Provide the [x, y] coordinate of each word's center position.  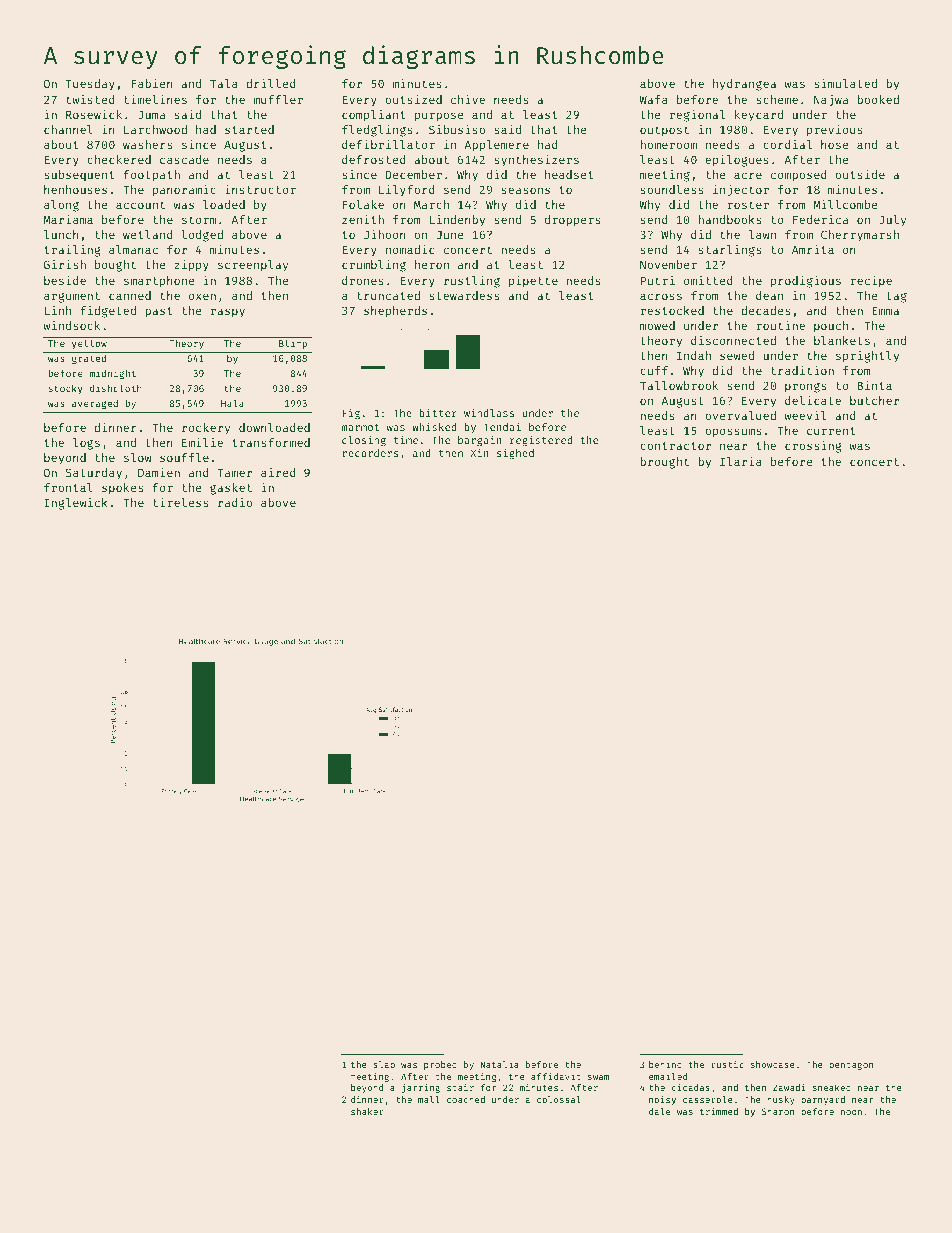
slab [384, 1064]
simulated [845, 83]
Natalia [500, 1064]
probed [440, 1065]
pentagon [851, 1066]
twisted [90, 99]
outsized [413, 99]
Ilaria [741, 461]
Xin [480, 453]
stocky [66, 389]
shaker [367, 1111]
